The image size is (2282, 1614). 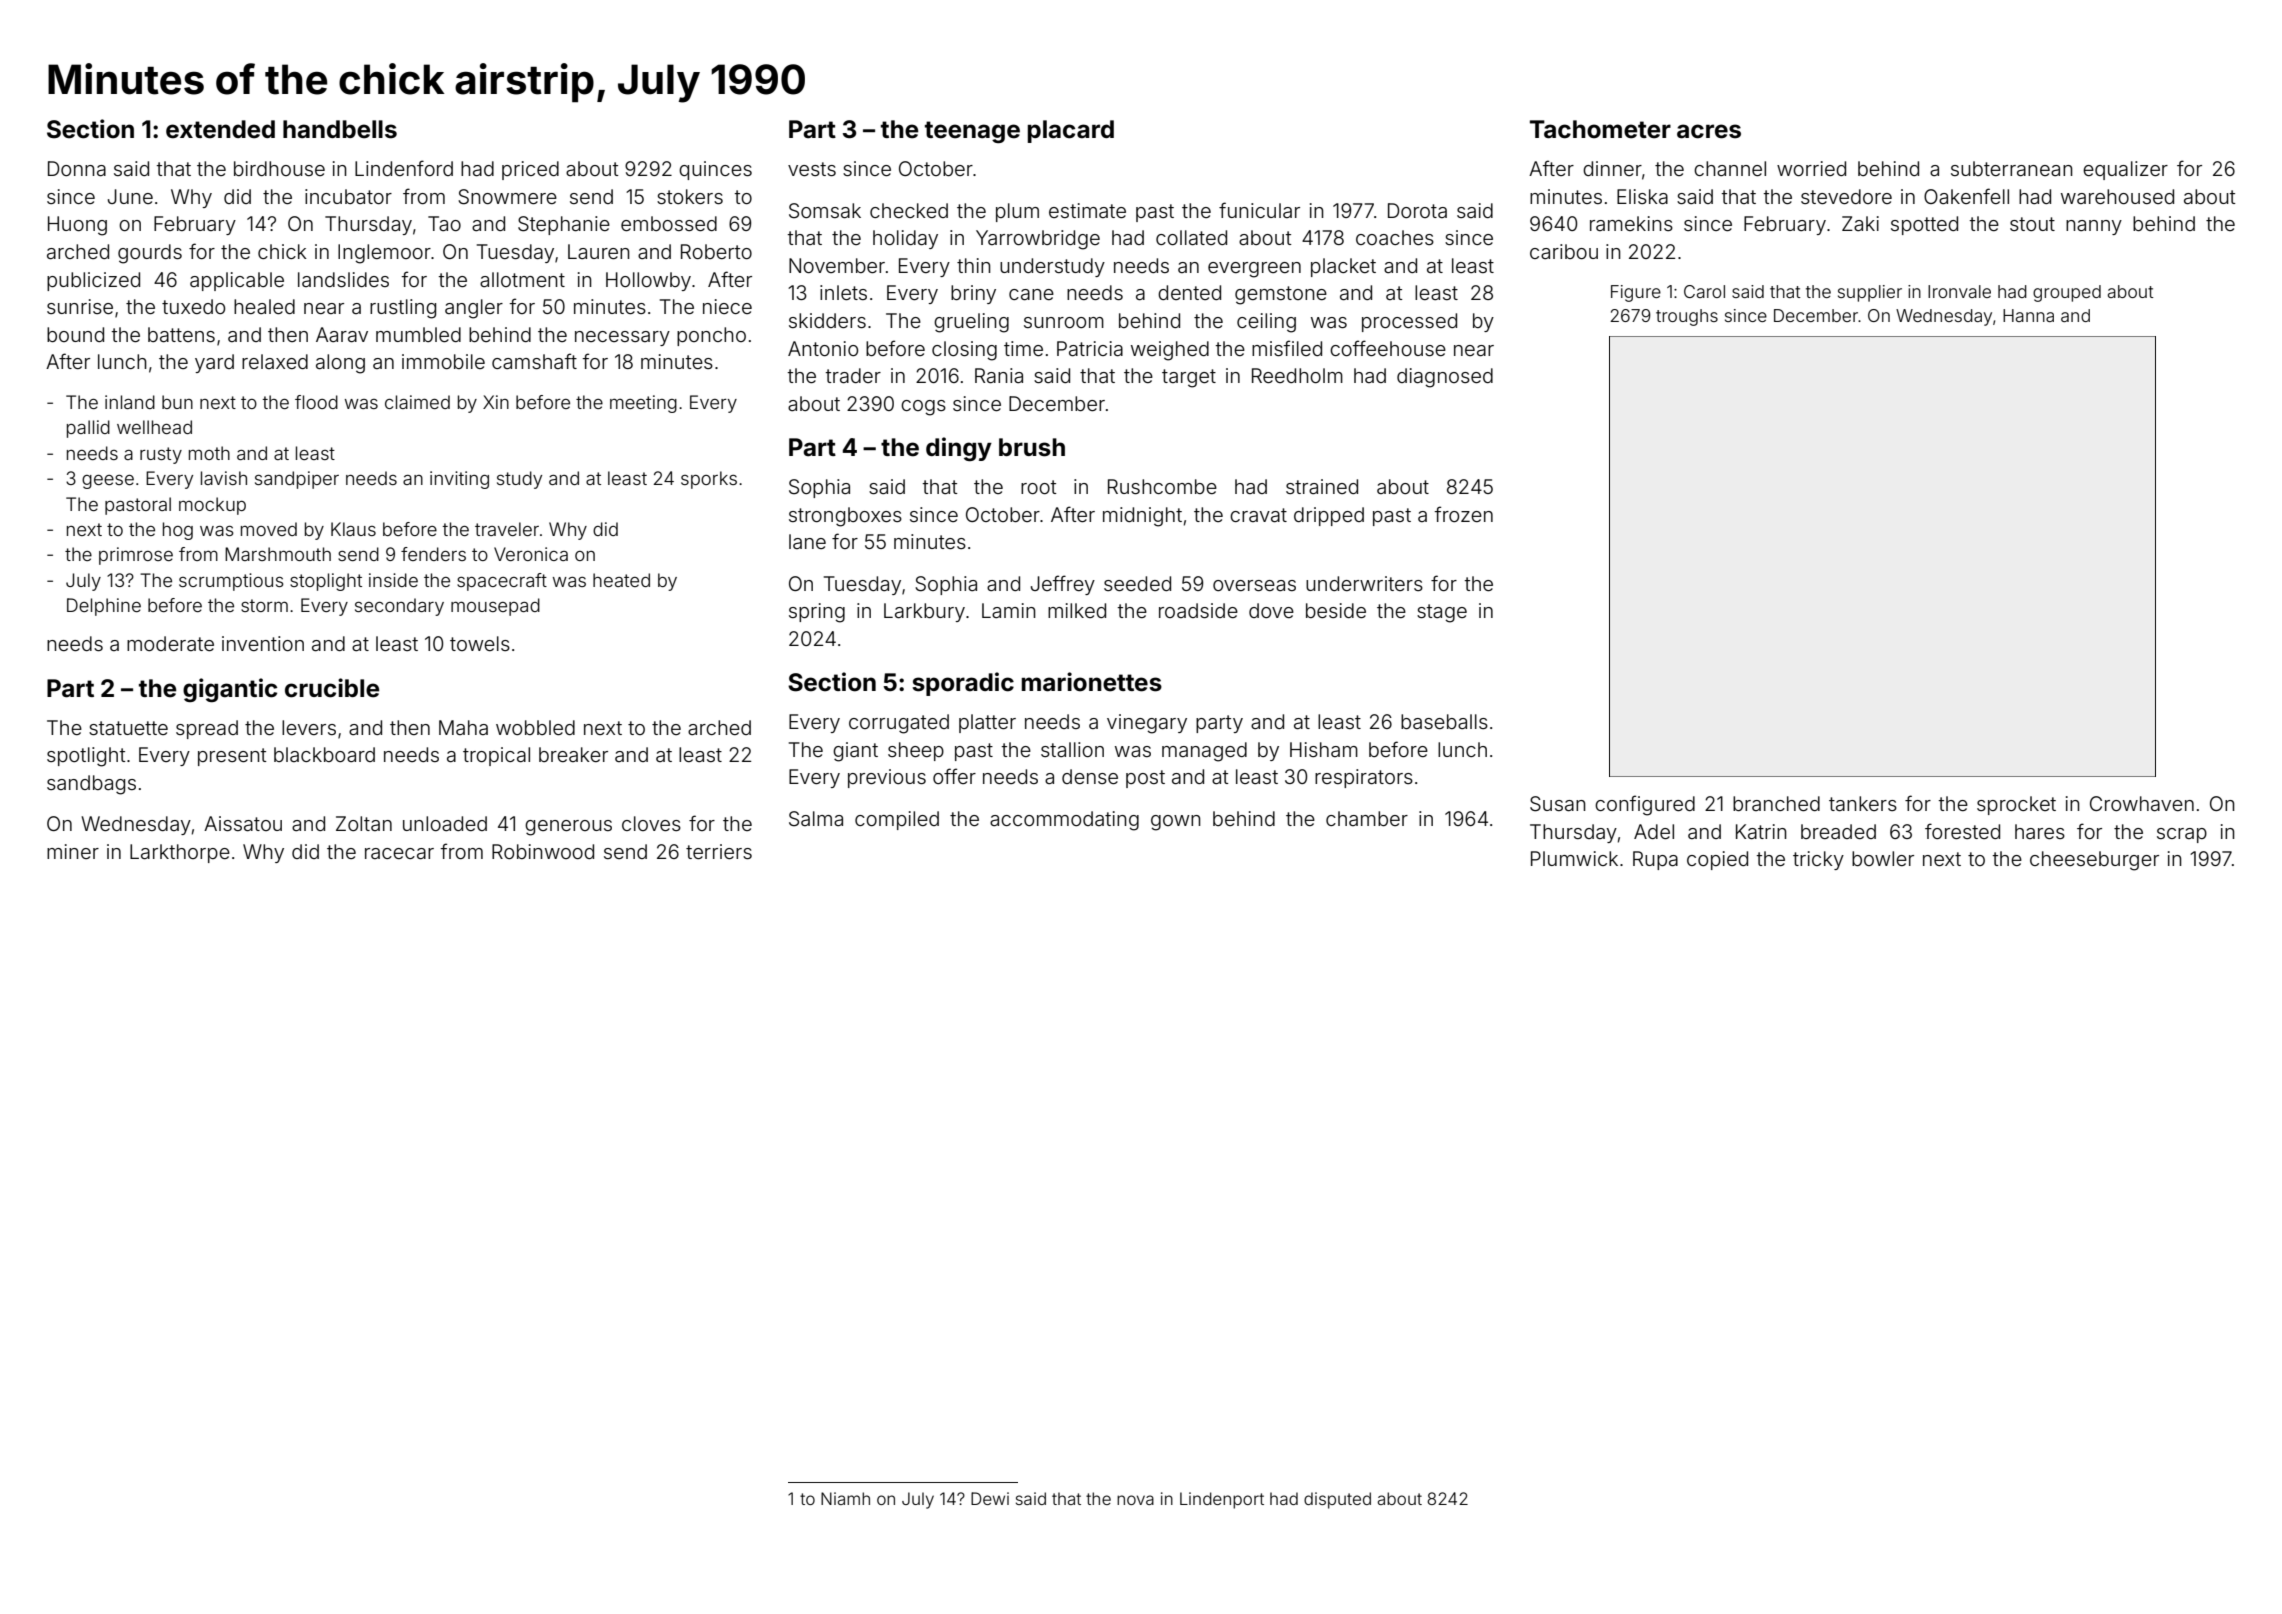 What do you see at coordinates (1135, 1500) in the screenshot?
I see `nova` at bounding box center [1135, 1500].
